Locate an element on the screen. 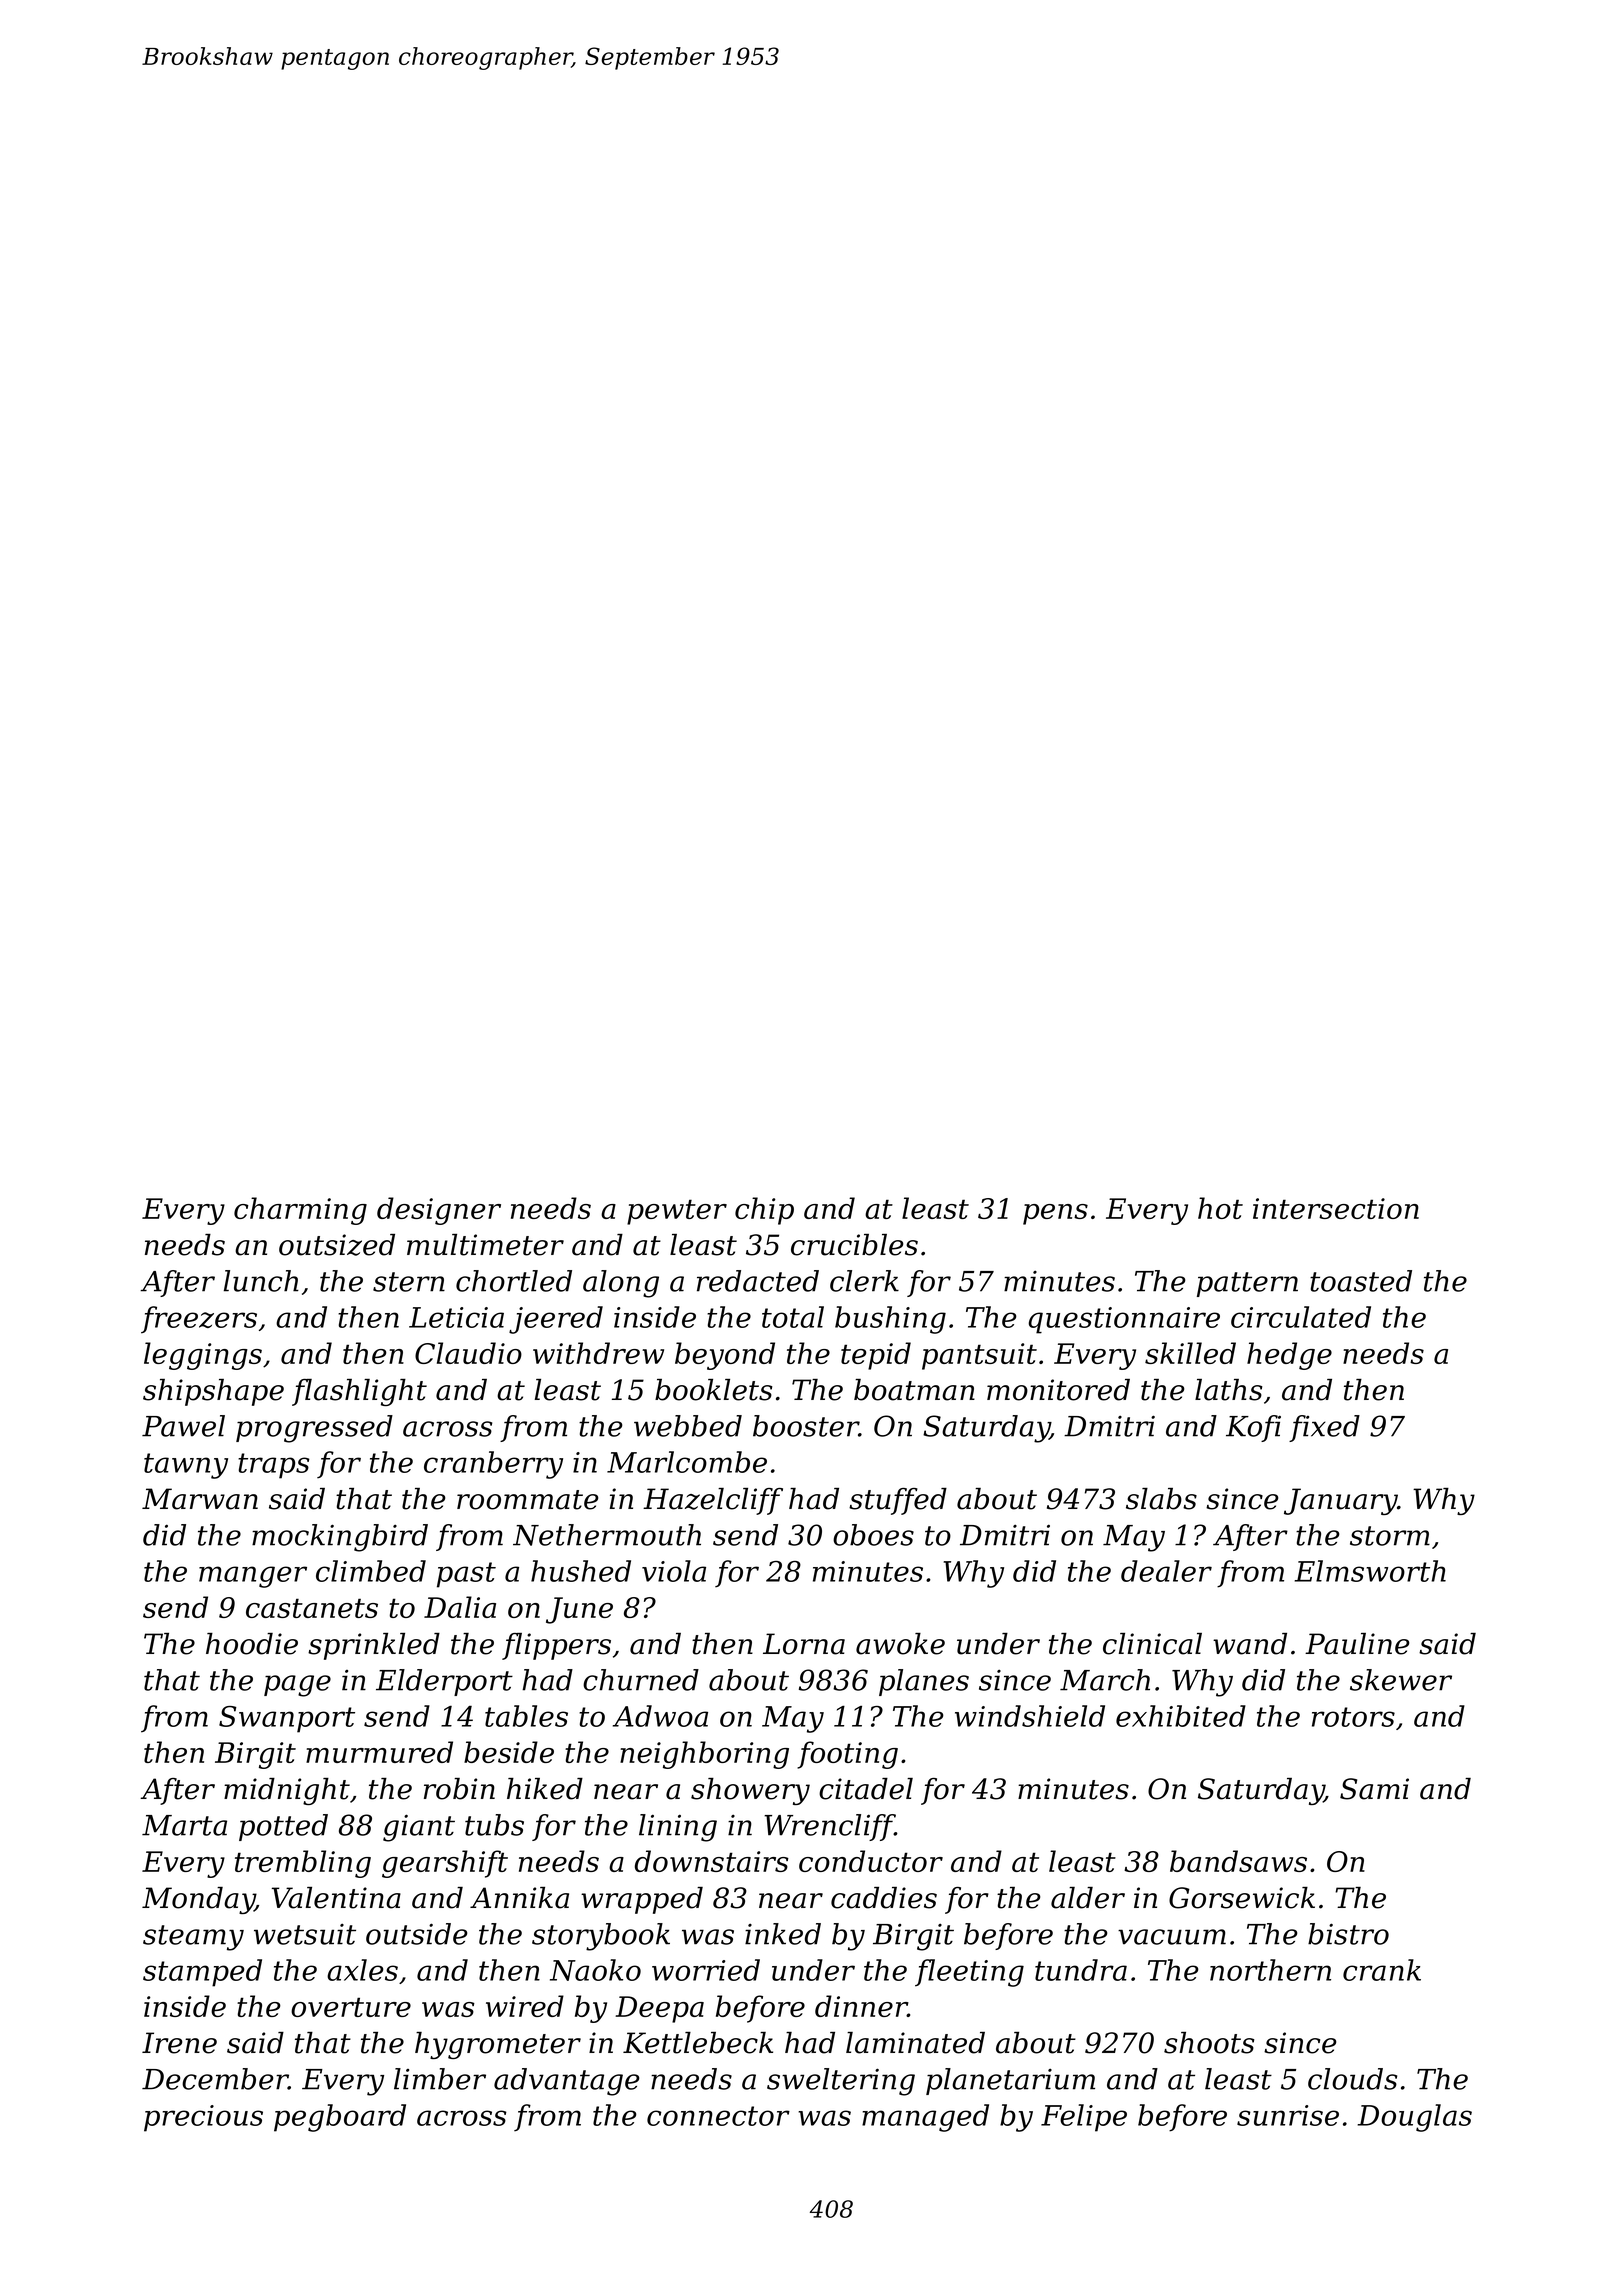  midnight is located at coordinates (287, 1791).
